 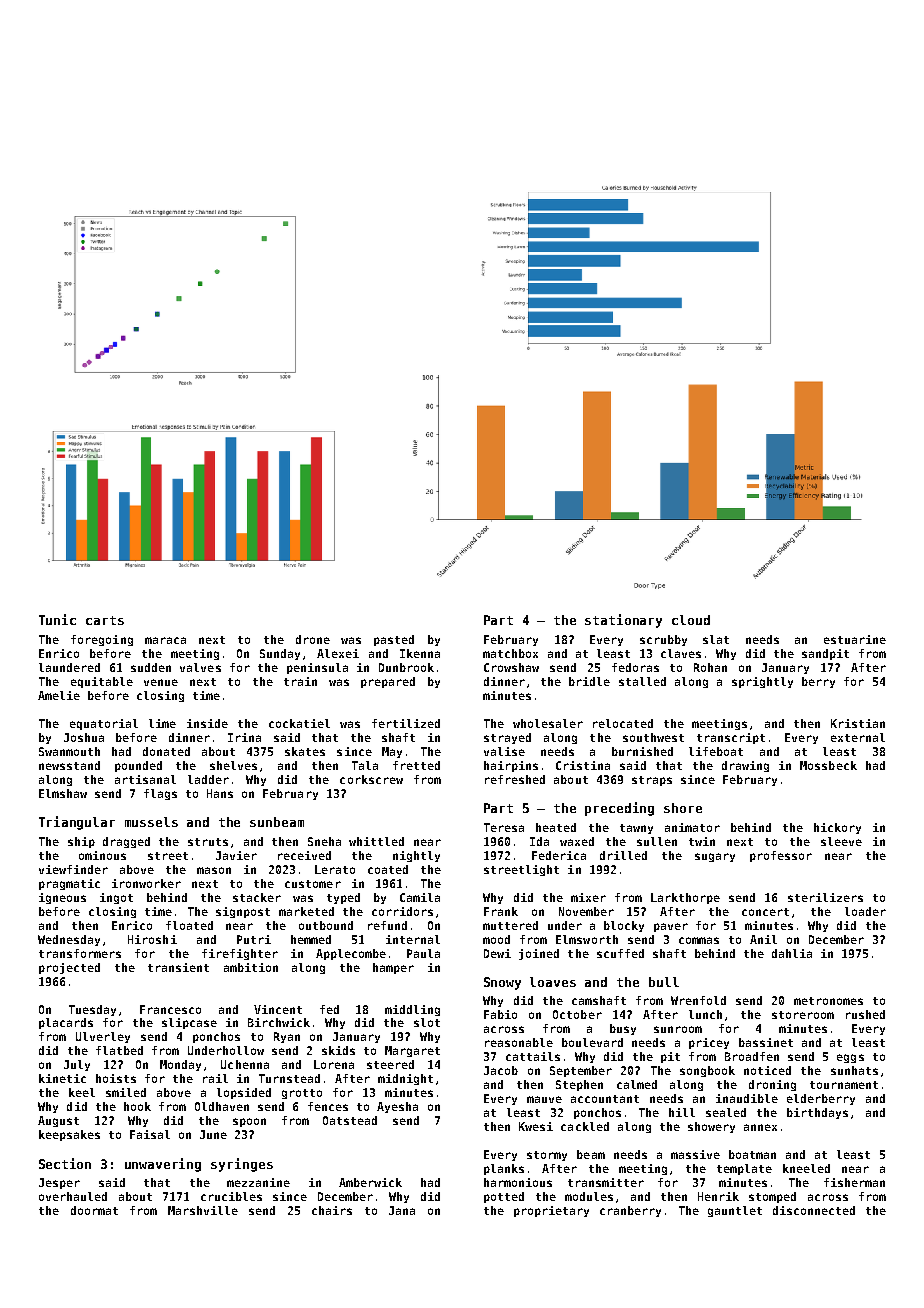 I want to click on Tunic, so click(x=57, y=619).
